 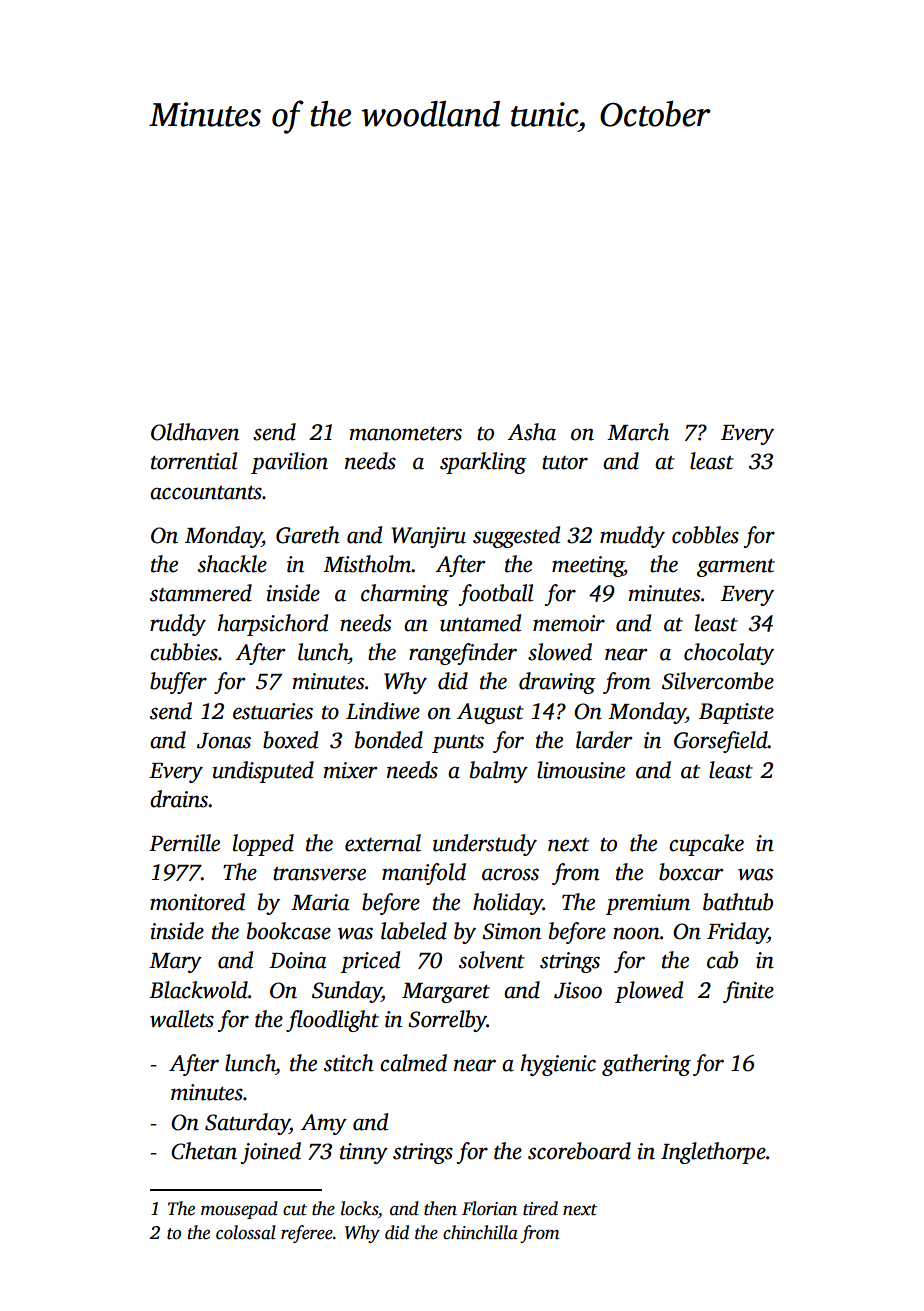 What do you see at coordinates (349, 1063) in the page?
I see `stitch` at bounding box center [349, 1063].
